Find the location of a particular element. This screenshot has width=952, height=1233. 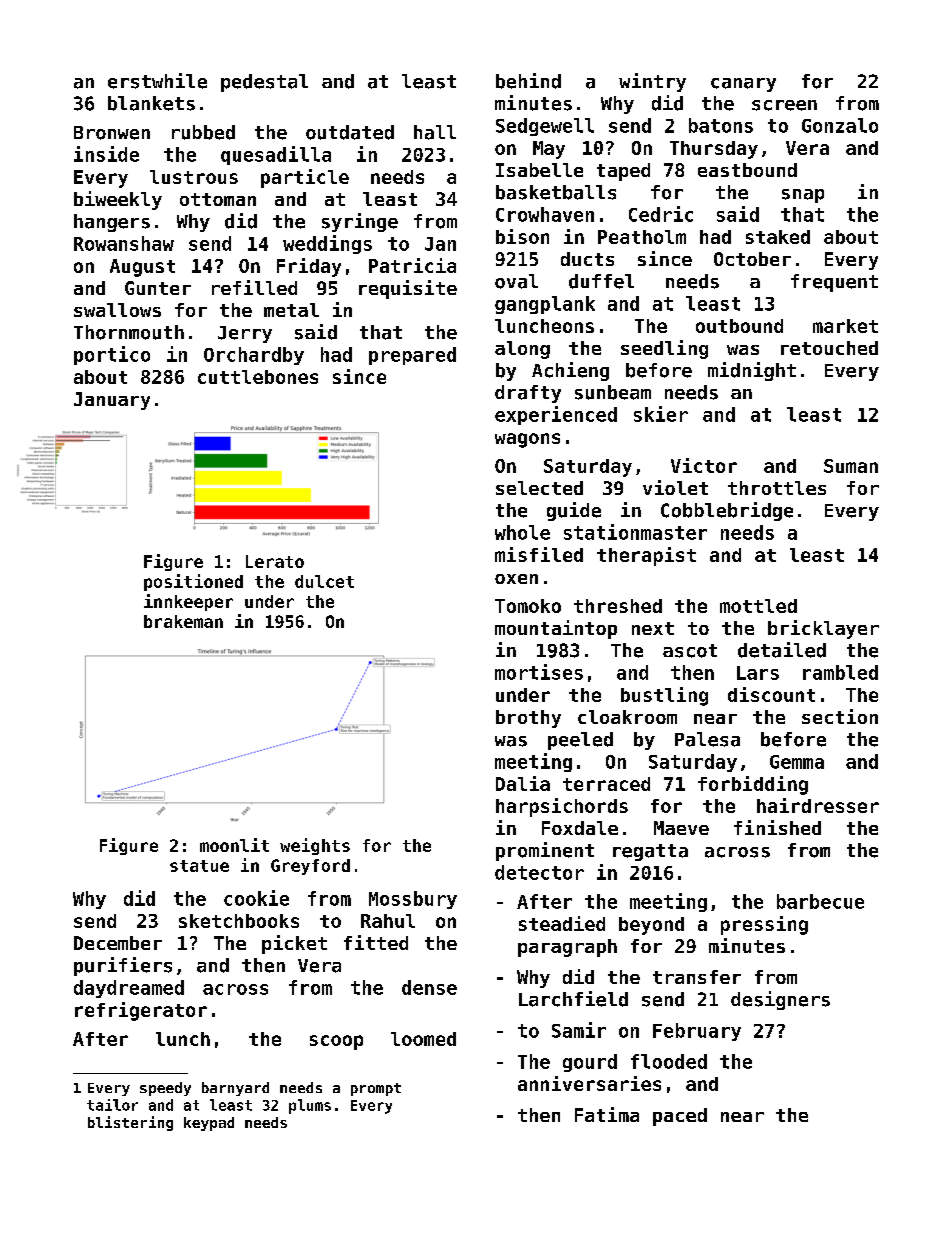

hairdresser is located at coordinates (818, 805).
